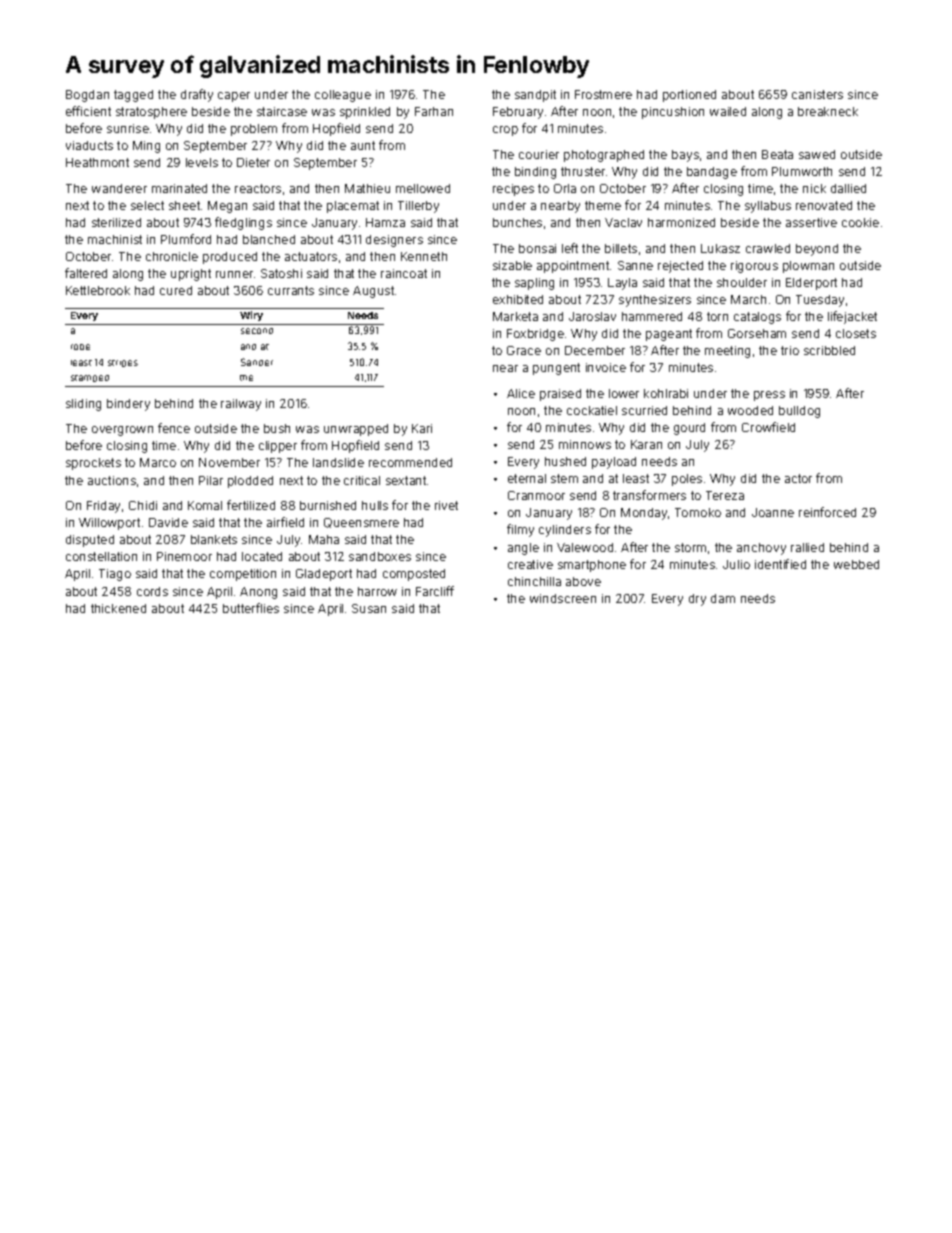 The width and height of the screenshot is (952, 1233). Describe the element at coordinates (250, 482) in the screenshot. I see `plodded` at that location.
